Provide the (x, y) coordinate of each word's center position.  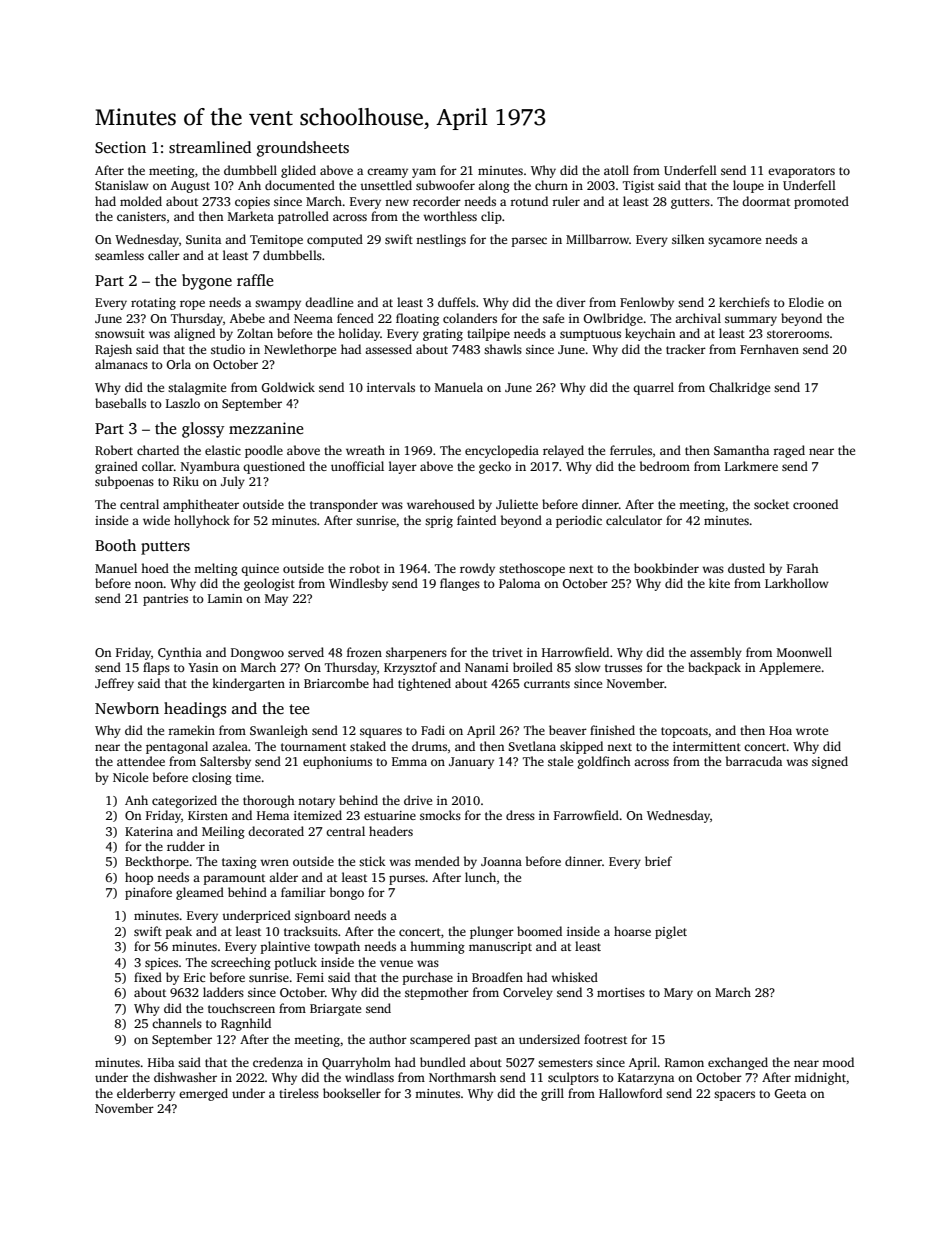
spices (161, 964)
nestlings (441, 240)
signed (830, 762)
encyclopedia (502, 451)
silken (688, 239)
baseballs (120, 403)
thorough (269, 801)
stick (372, 861)
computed (335, 240)
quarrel (653, 388)
